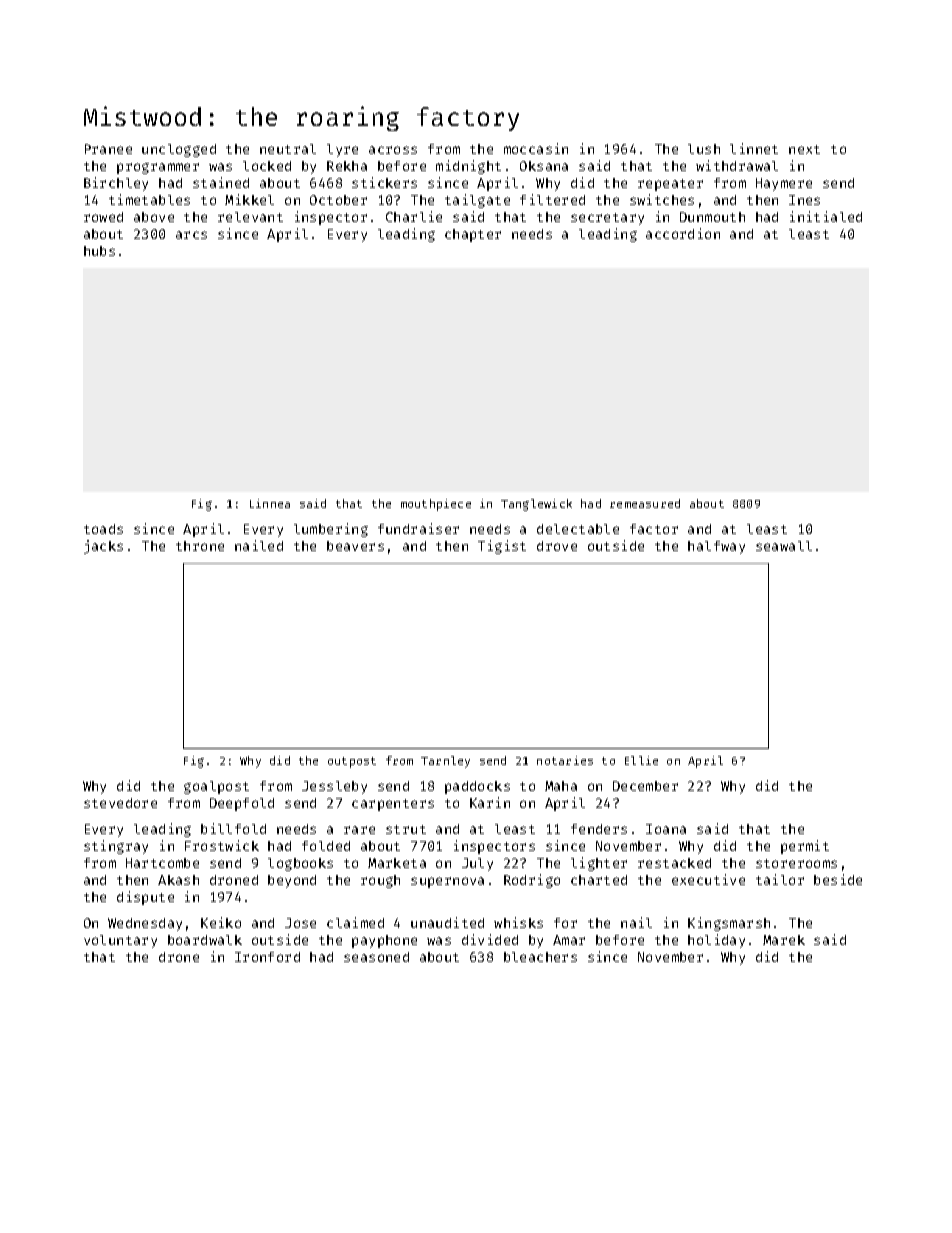 The width and height of the screenshot is (952, 1233). I want to click on next, so click(804, 149).
